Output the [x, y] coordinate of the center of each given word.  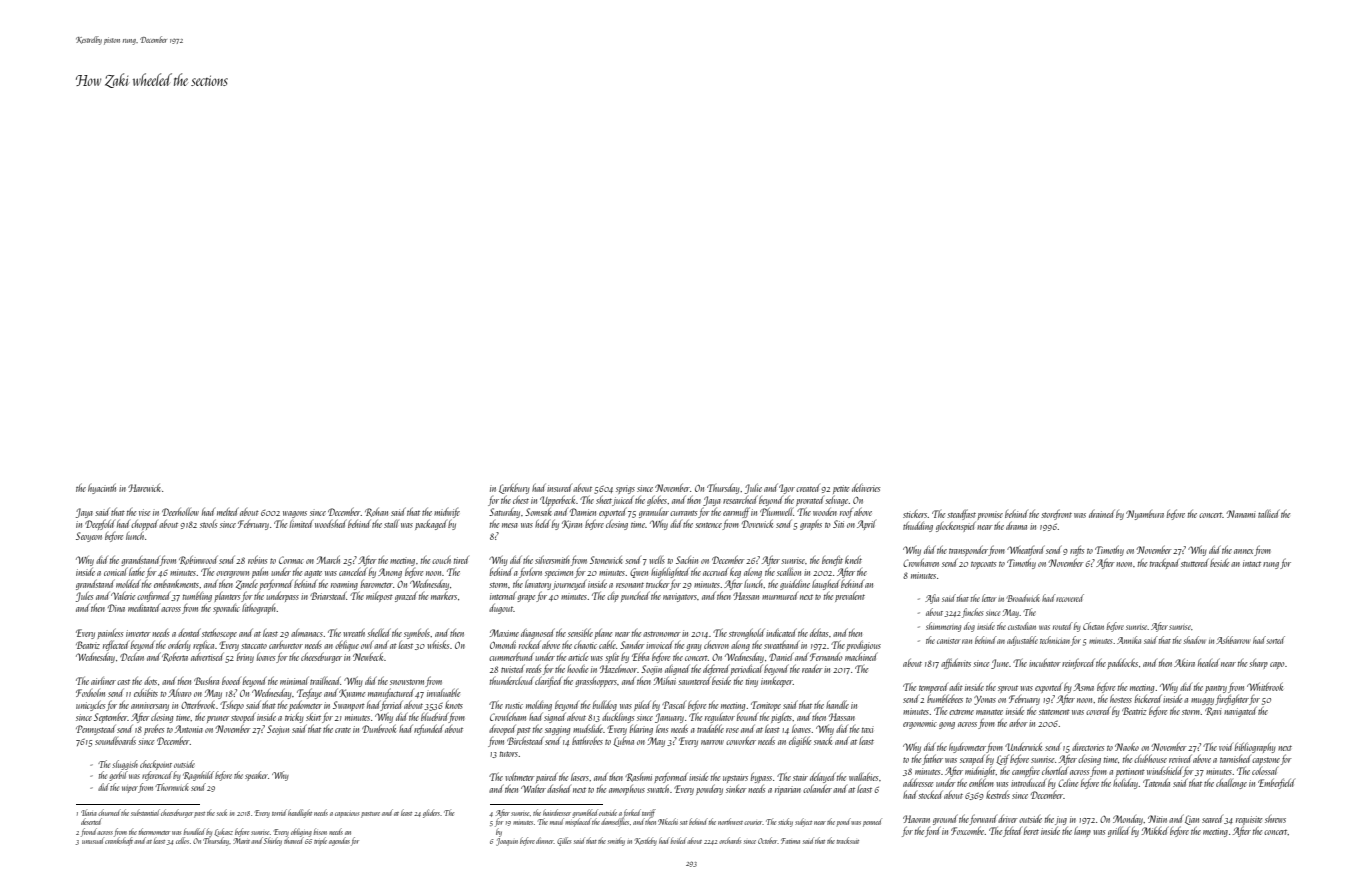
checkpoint [156, 765]
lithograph [259, 608]
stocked [930, 794]
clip [613, 597]
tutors [509, 754]
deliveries [866, 488]
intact [1252, 563]
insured [560, 488]
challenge [1231, 783]
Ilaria [89, 813]
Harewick [144, 488]
